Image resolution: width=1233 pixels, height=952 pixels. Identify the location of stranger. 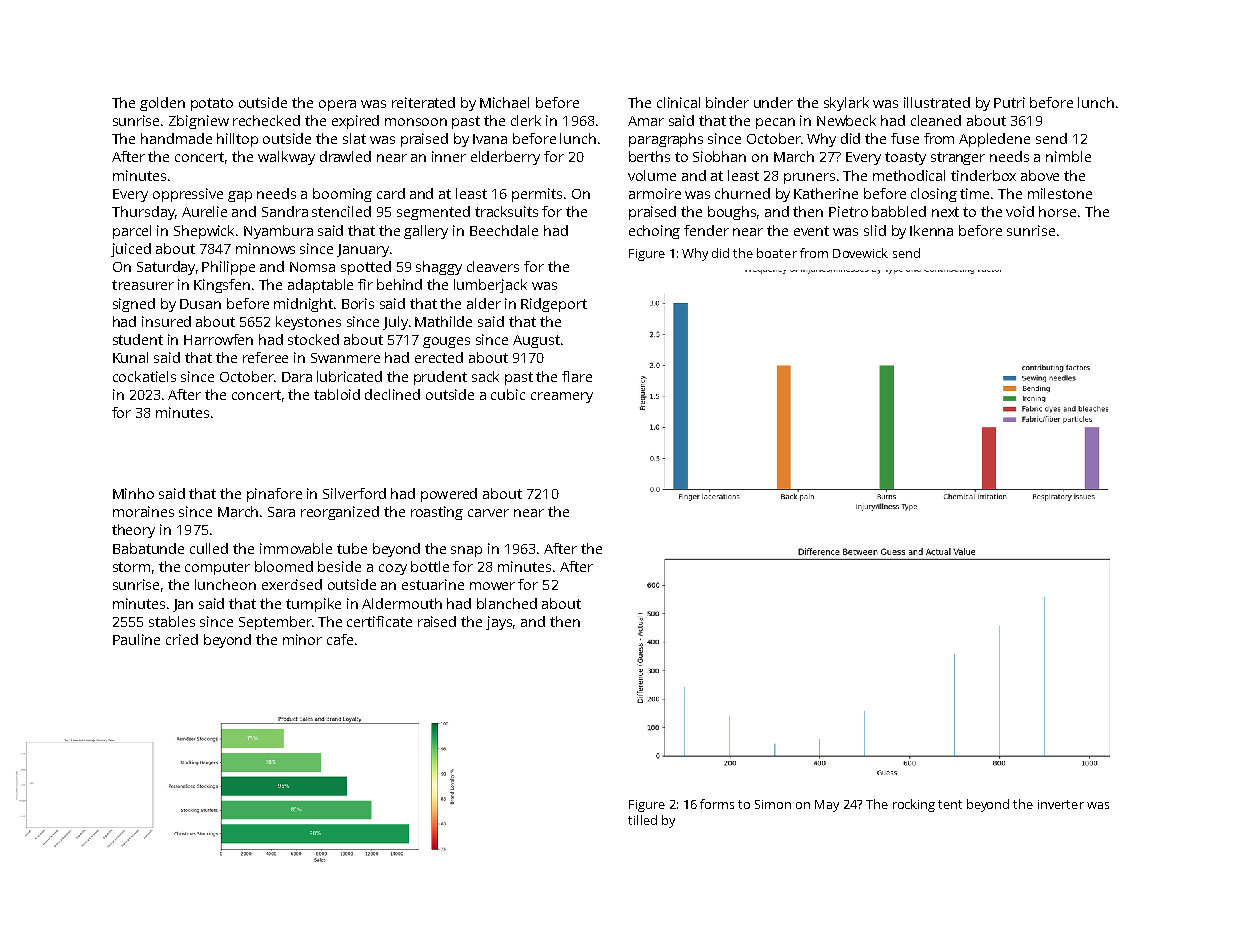
(958, 158).
